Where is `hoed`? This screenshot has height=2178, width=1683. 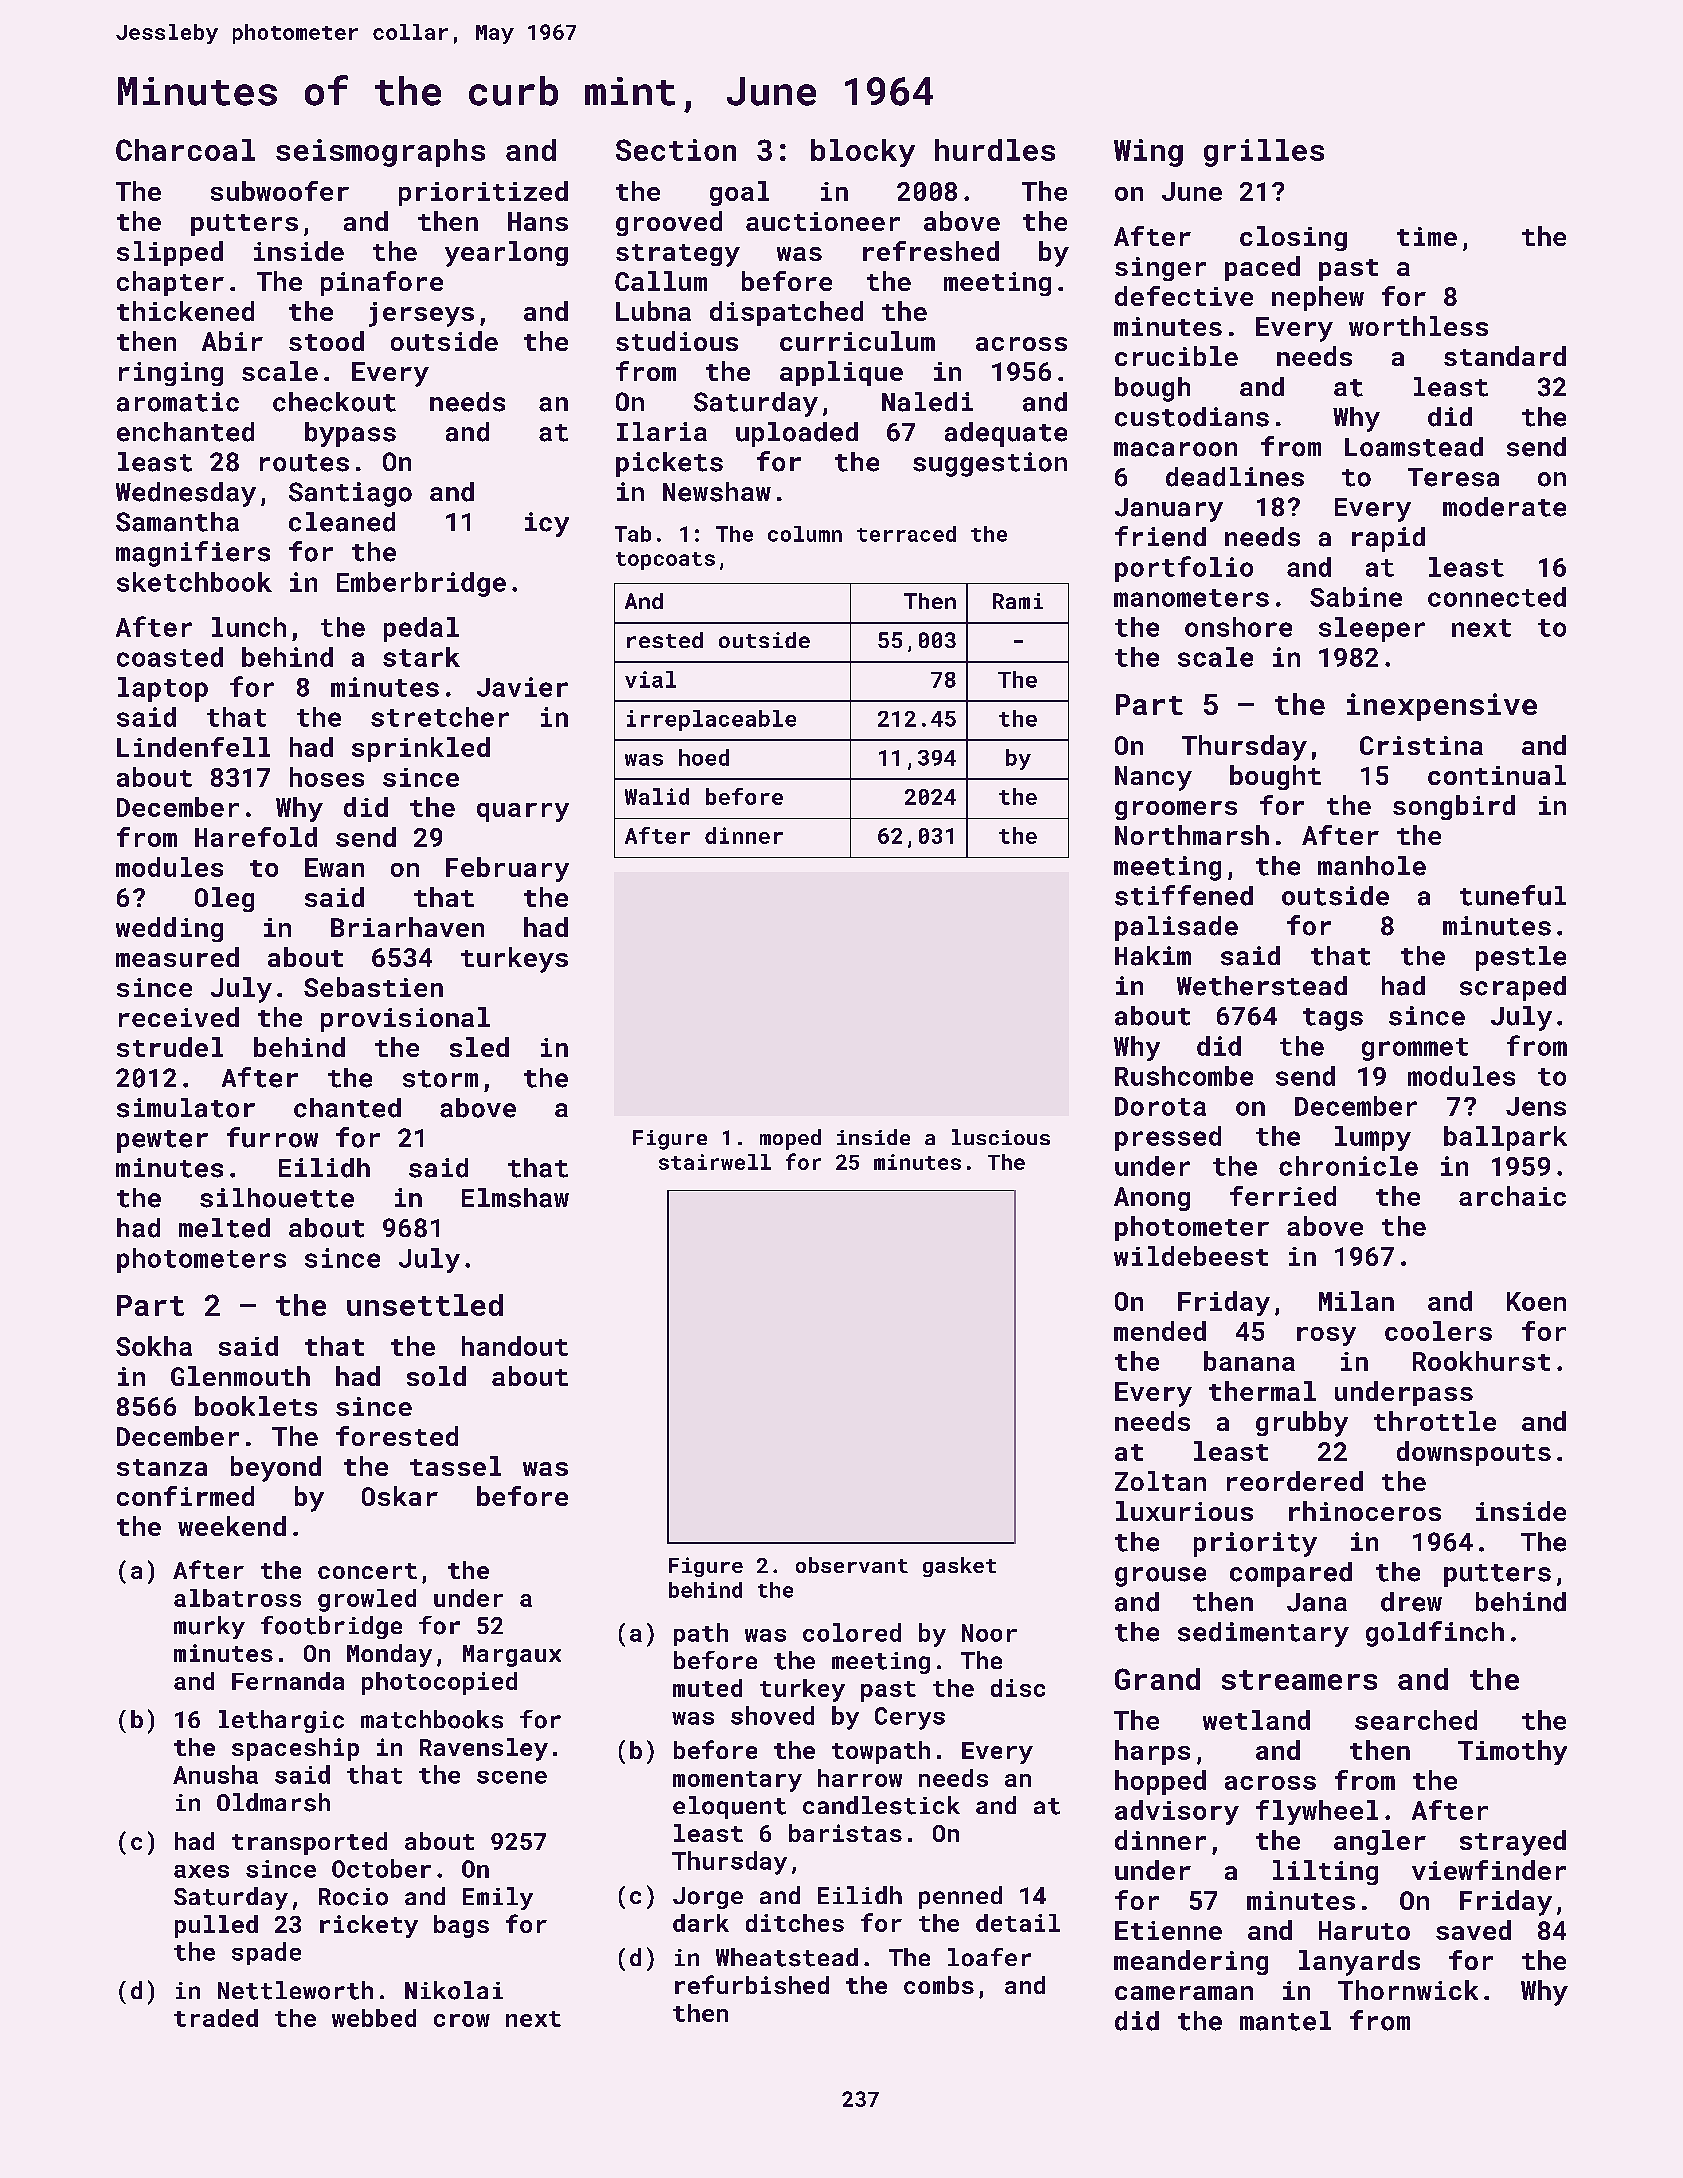 hoed is located at coordinates (704, 757).
